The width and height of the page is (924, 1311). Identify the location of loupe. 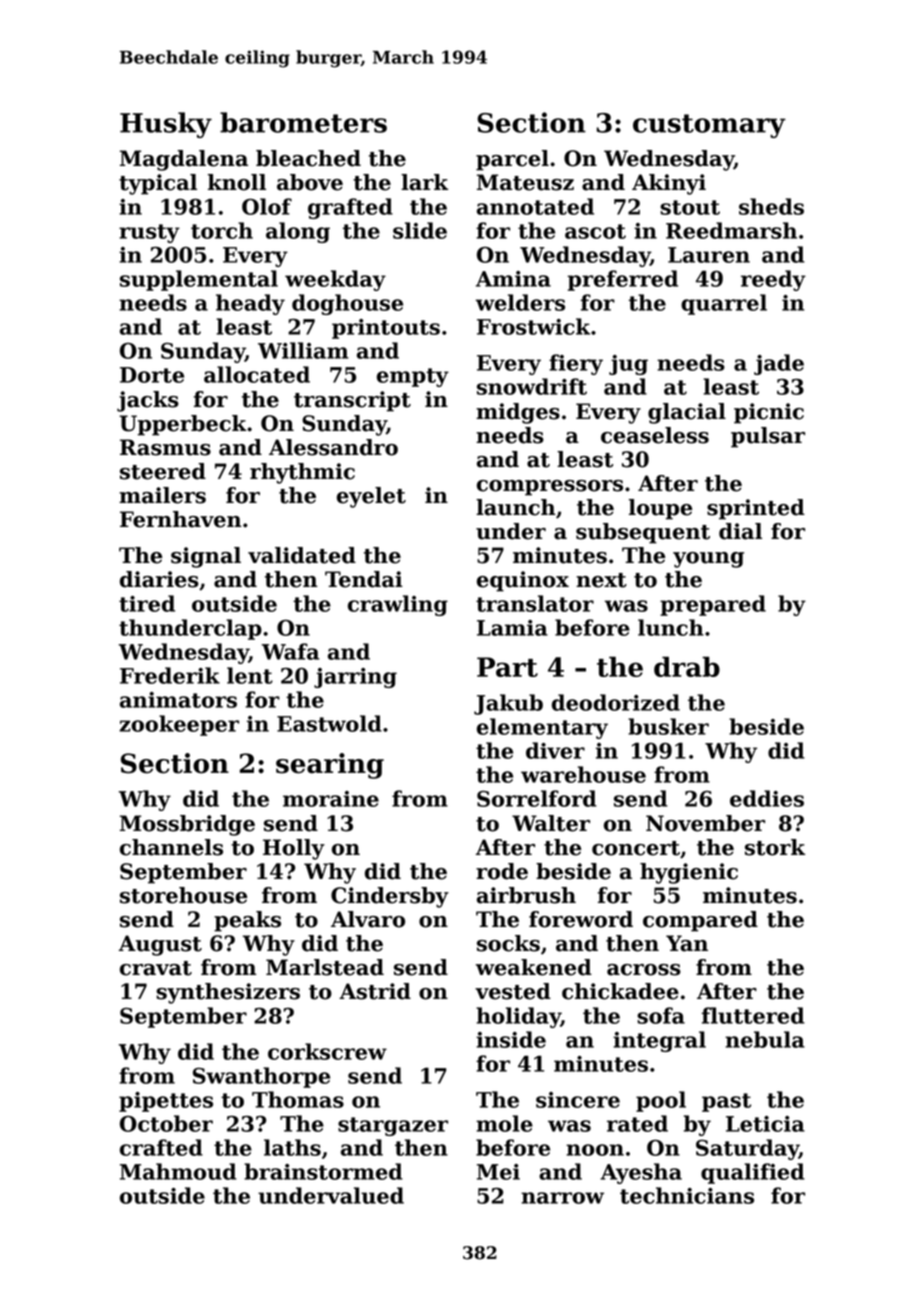
(660, 509).
